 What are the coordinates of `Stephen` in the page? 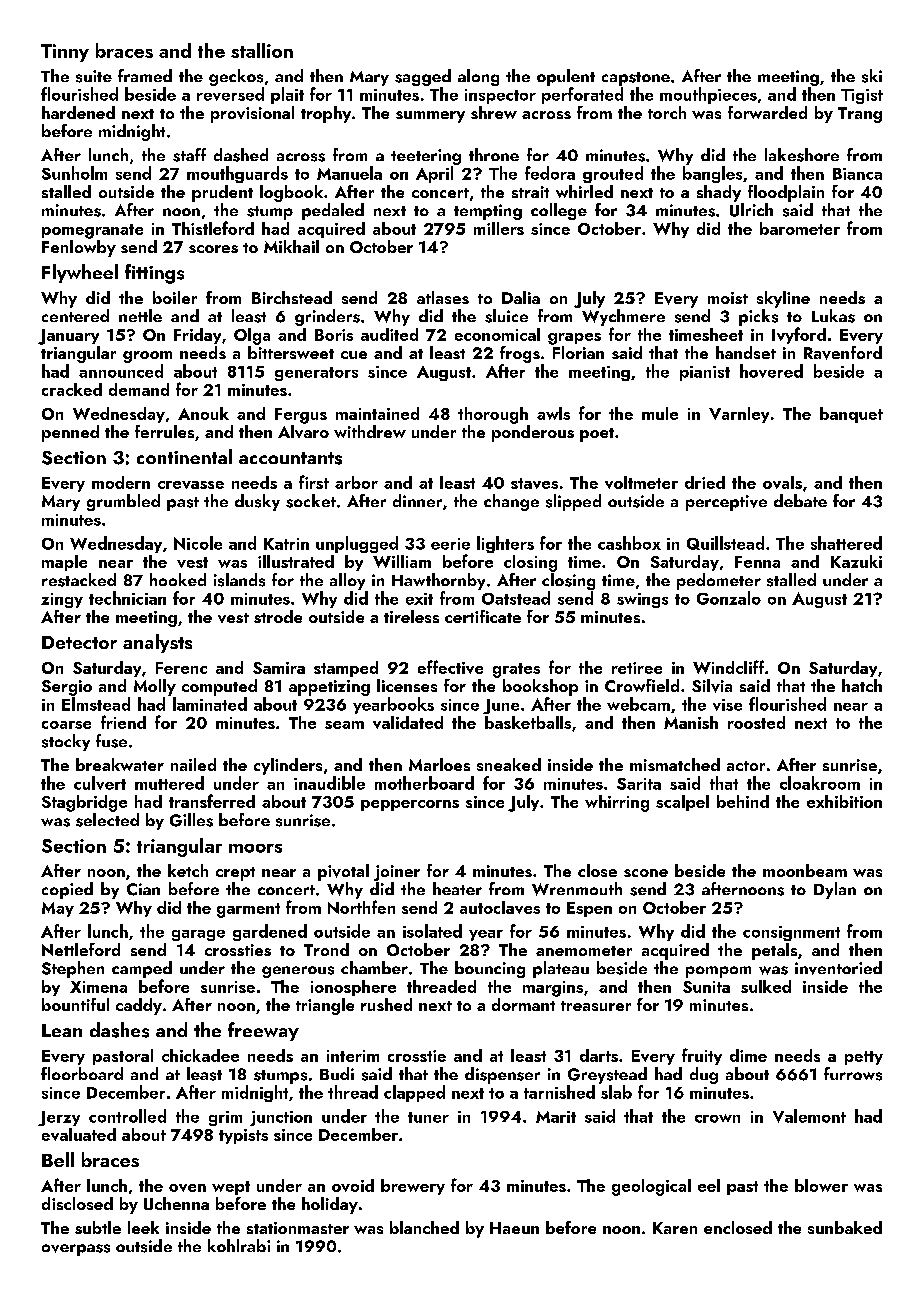 It's located at (73, 969).
